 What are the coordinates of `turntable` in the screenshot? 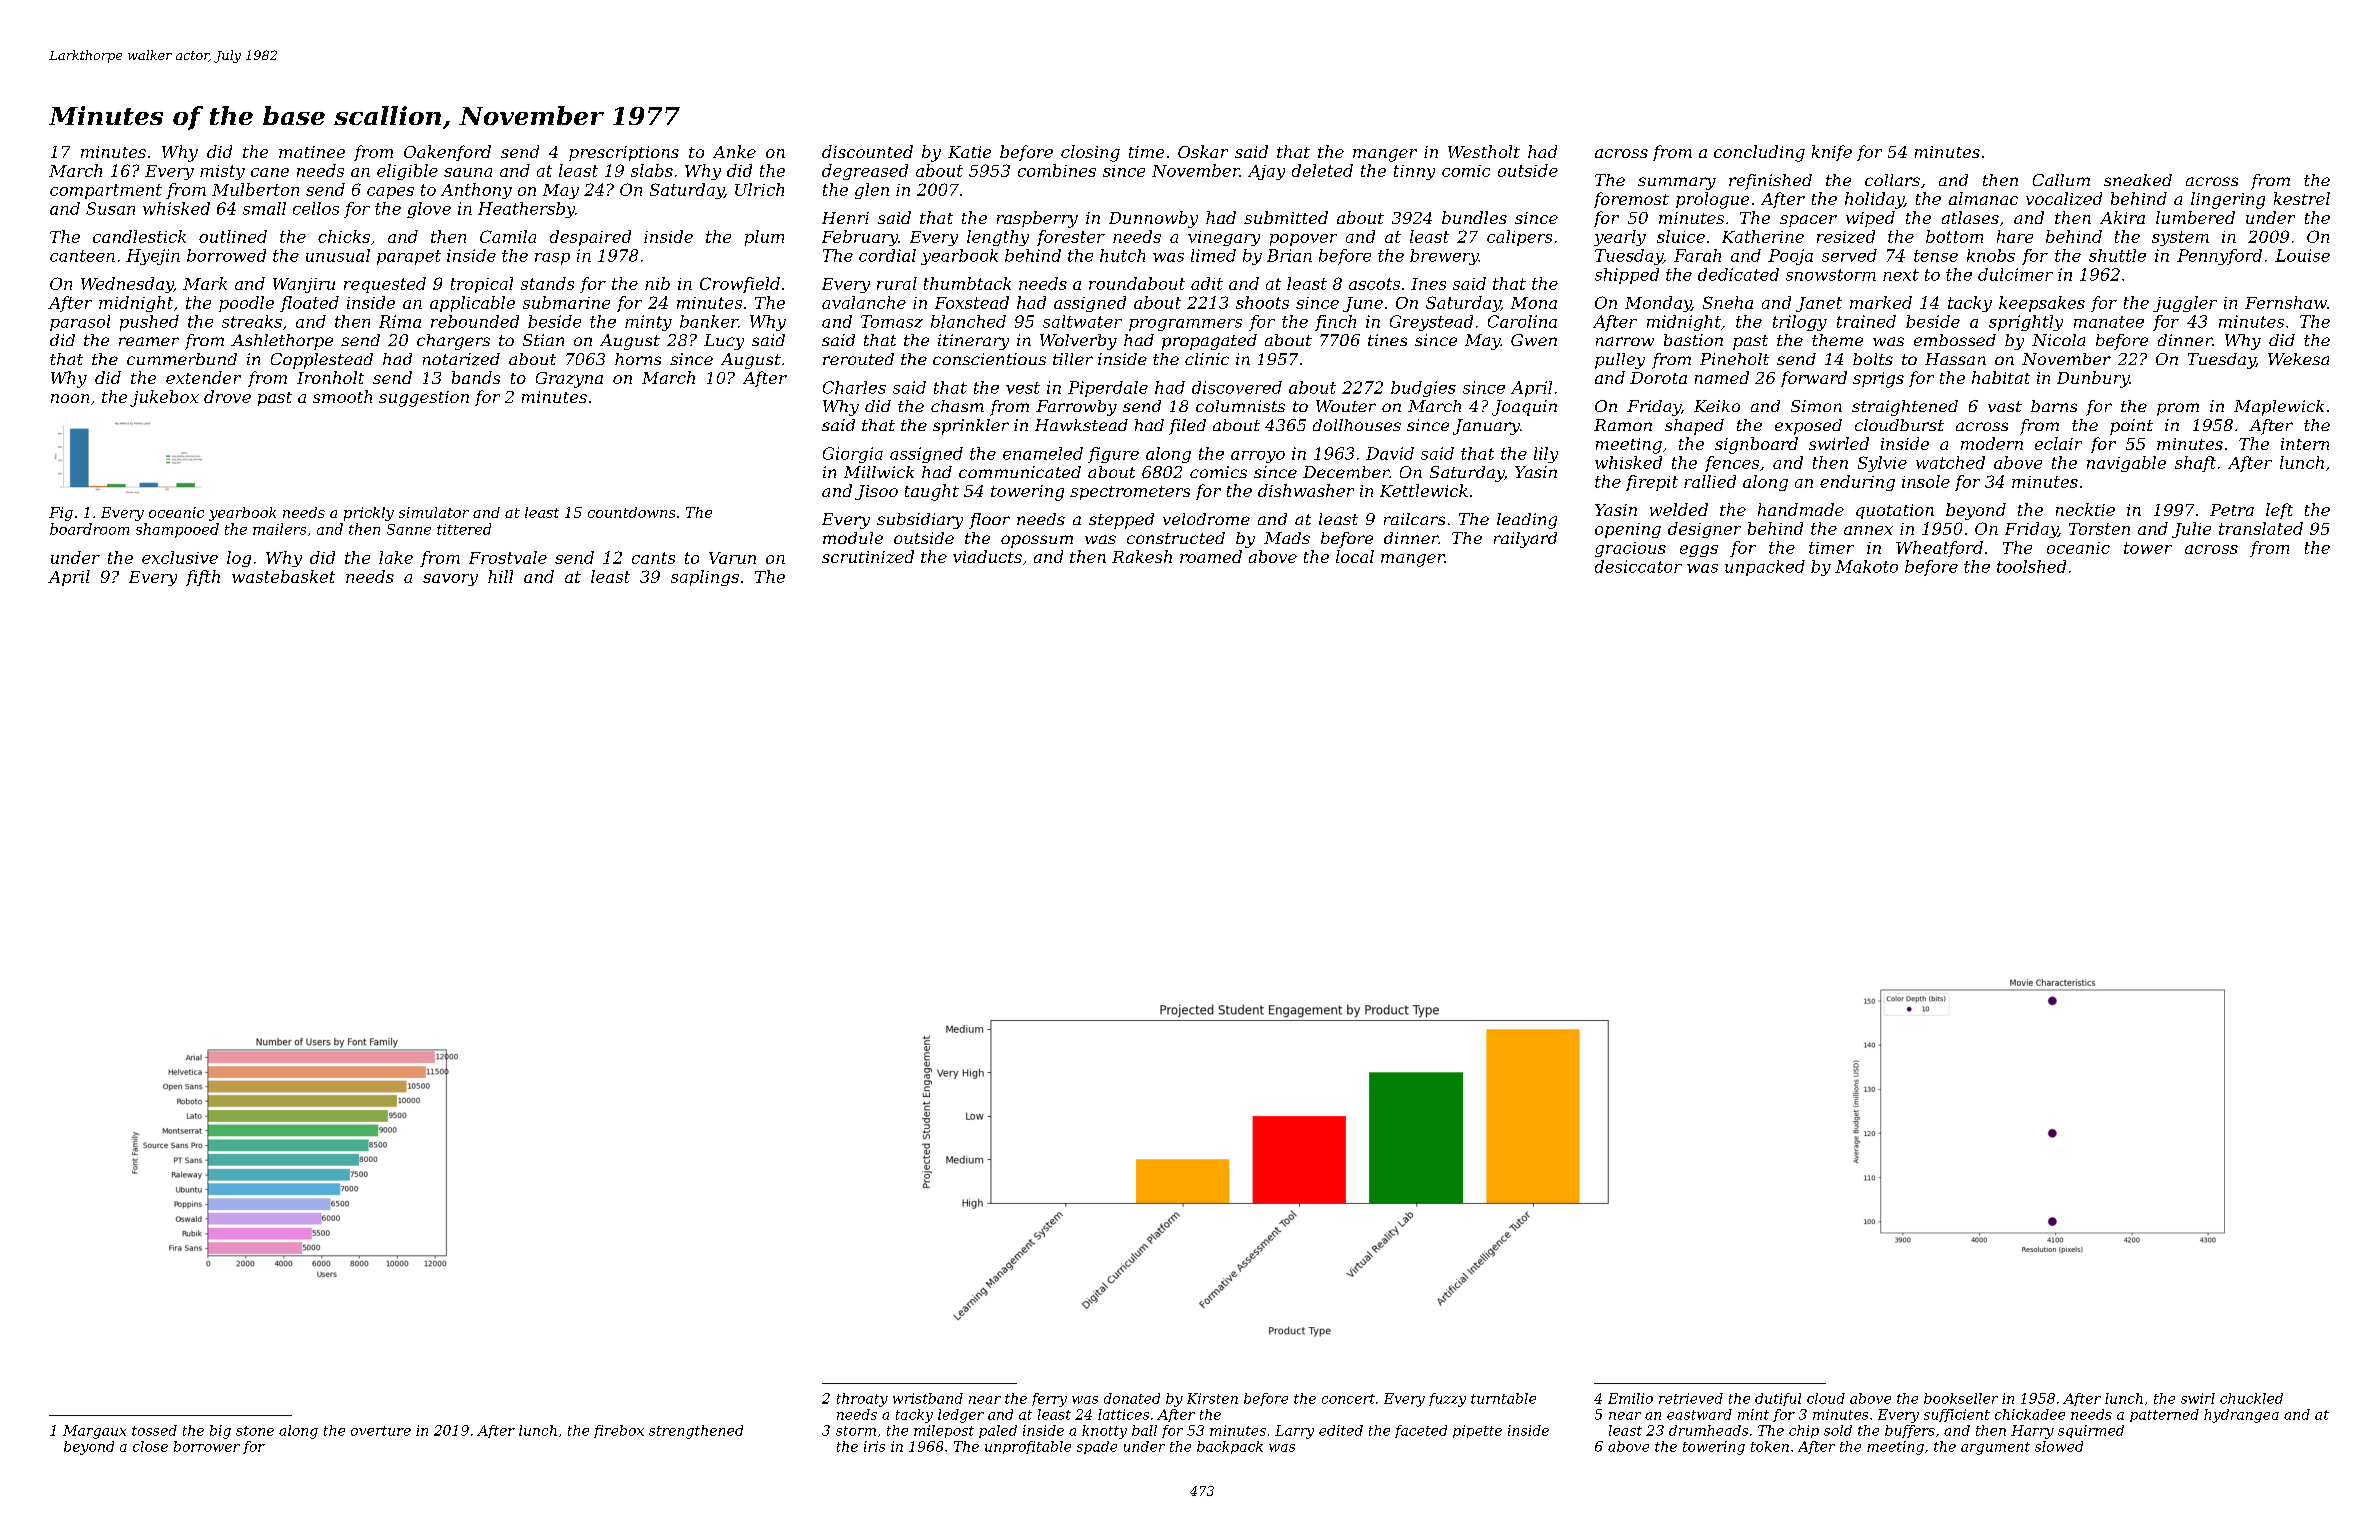 It's located at (1503, 1398).
